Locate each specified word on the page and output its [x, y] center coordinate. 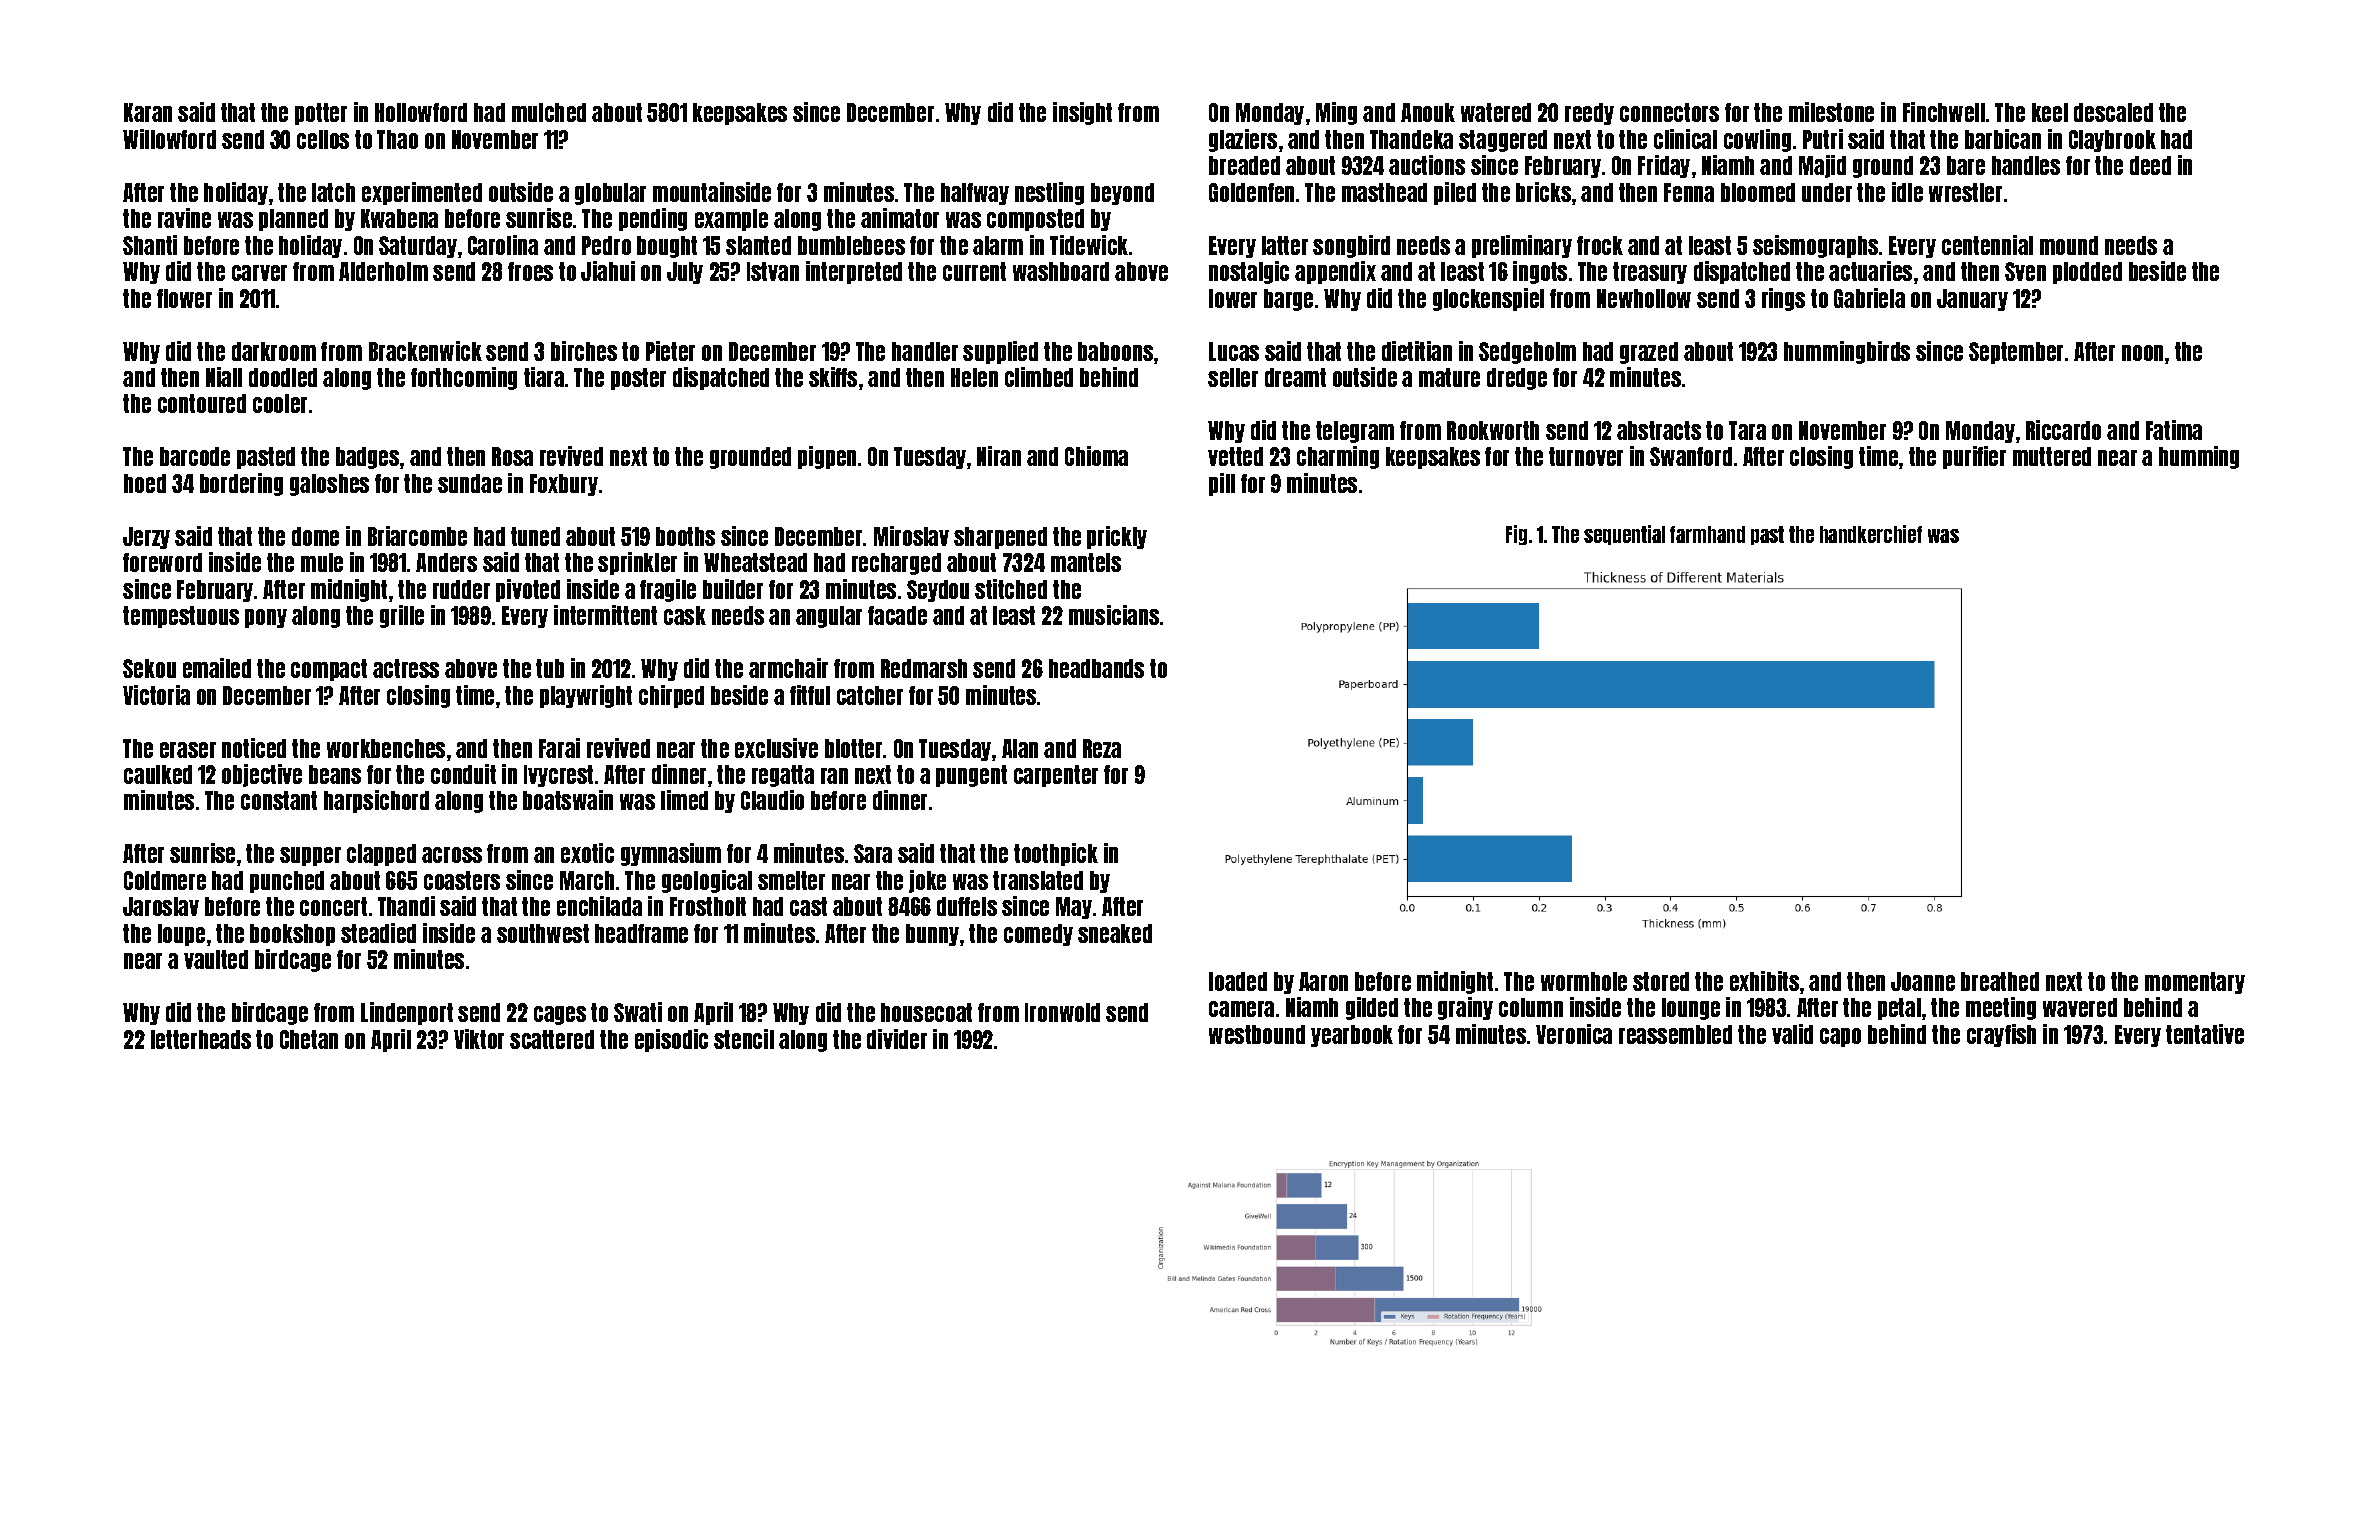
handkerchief [1871, 534]
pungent [971, 776]
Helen [974, 377]
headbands [1096, 668]
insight [1082, 113]
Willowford [169, 139]
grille [402, 616]
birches [584, 351]
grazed [1649, 353]
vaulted [216, 959]
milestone [1831, 112]
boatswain [568, 800]
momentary [2195, 983]
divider [897, 1039]
